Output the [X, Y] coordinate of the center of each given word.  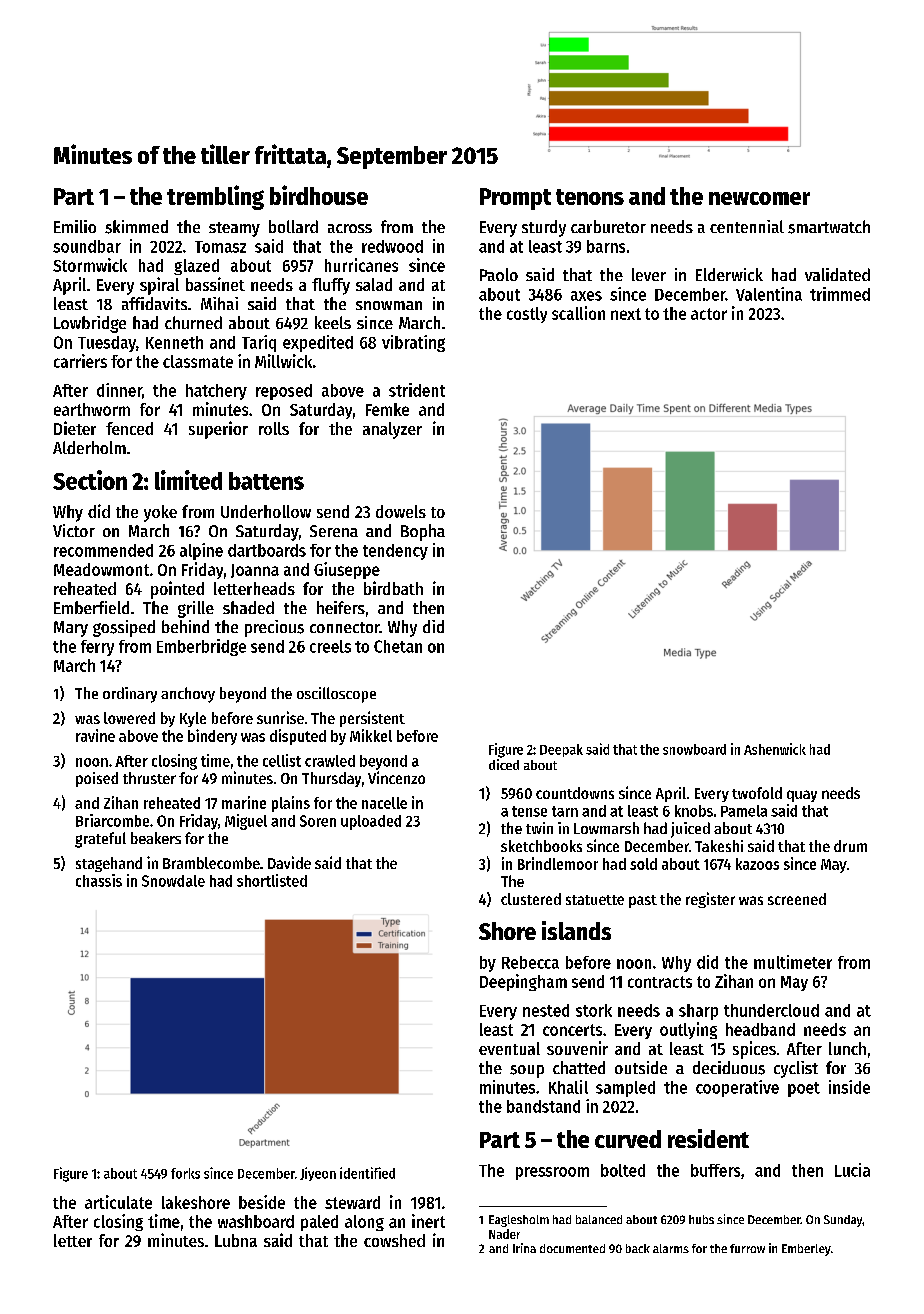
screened [797, 899]
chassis [99, 880]
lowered [129, 718]
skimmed [136, 227]
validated [837, 274]
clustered [531, 899]
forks [185, 1173]
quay [802, 796]
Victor [74, 530]
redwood [392, 246]
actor [709, 314]
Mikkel [371, 735]
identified [367, 1173]
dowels [401, 511]
